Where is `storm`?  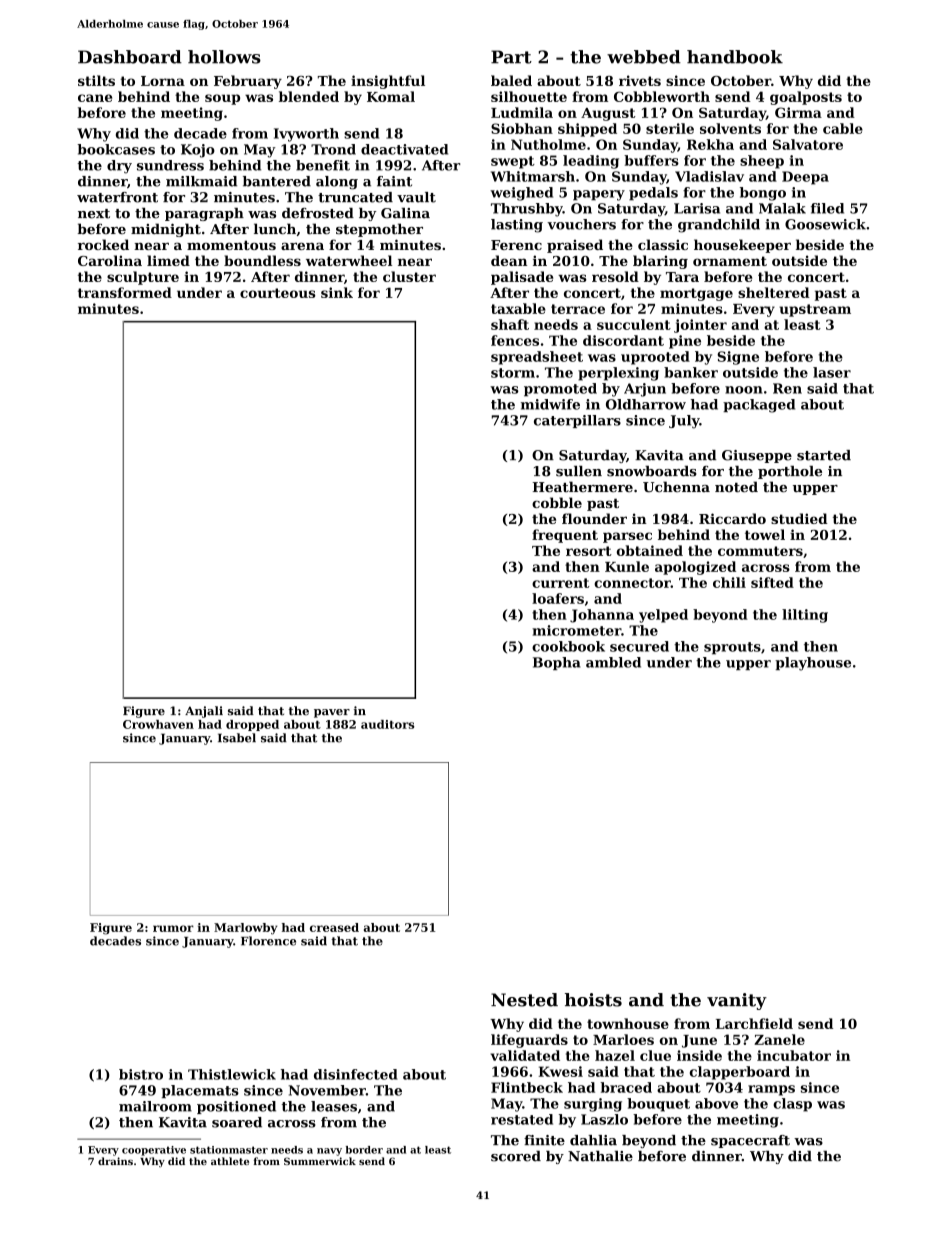
storm is located at coordinates (513, 373).
